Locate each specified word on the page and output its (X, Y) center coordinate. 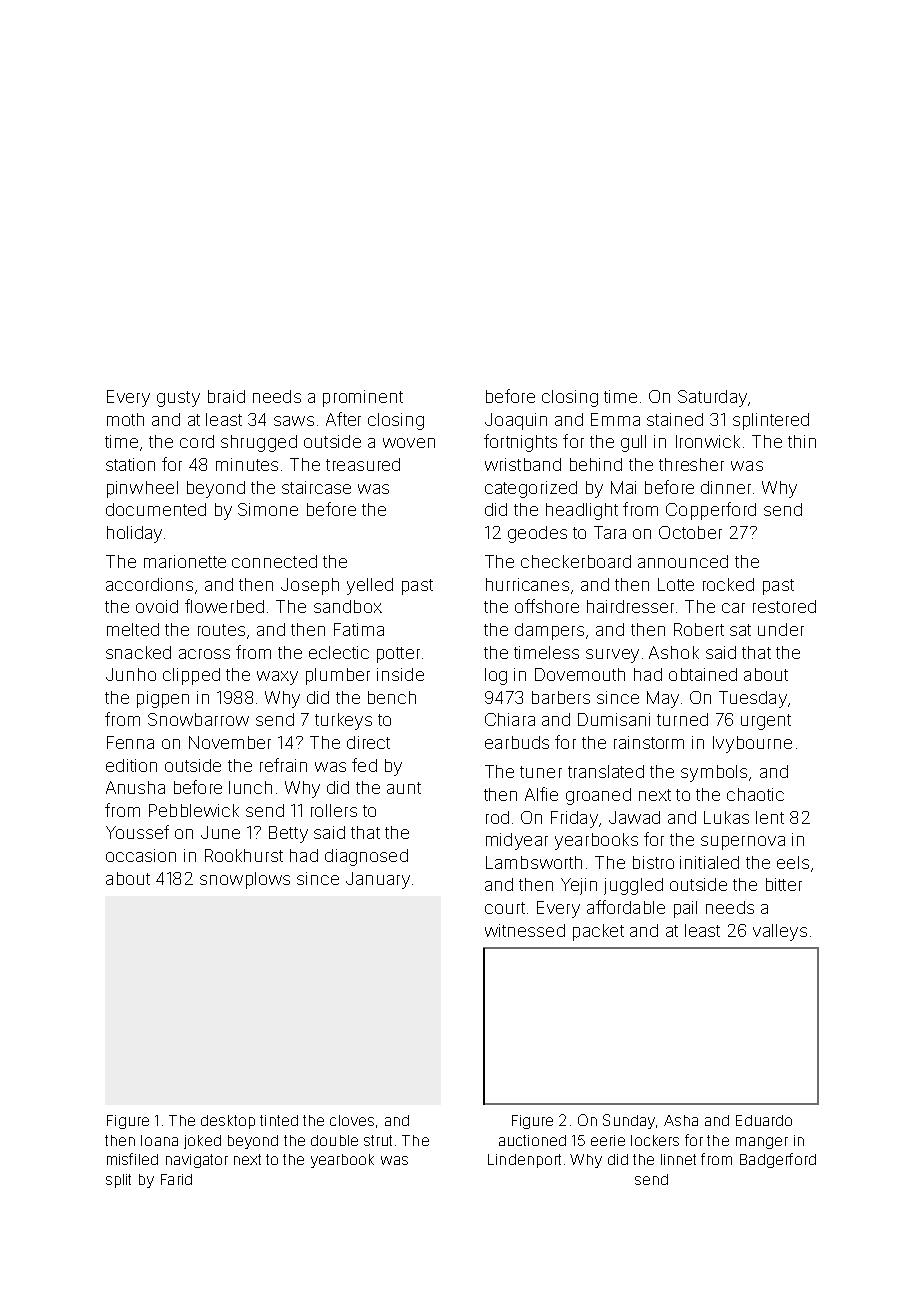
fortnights (520, 443)
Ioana (159, 1140)
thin (802, 441)
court (505, 908)
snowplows (245, 880)
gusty (178, 399)
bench (392, 697)
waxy (277, 678)
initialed (709, 862)
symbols (714, 773)
